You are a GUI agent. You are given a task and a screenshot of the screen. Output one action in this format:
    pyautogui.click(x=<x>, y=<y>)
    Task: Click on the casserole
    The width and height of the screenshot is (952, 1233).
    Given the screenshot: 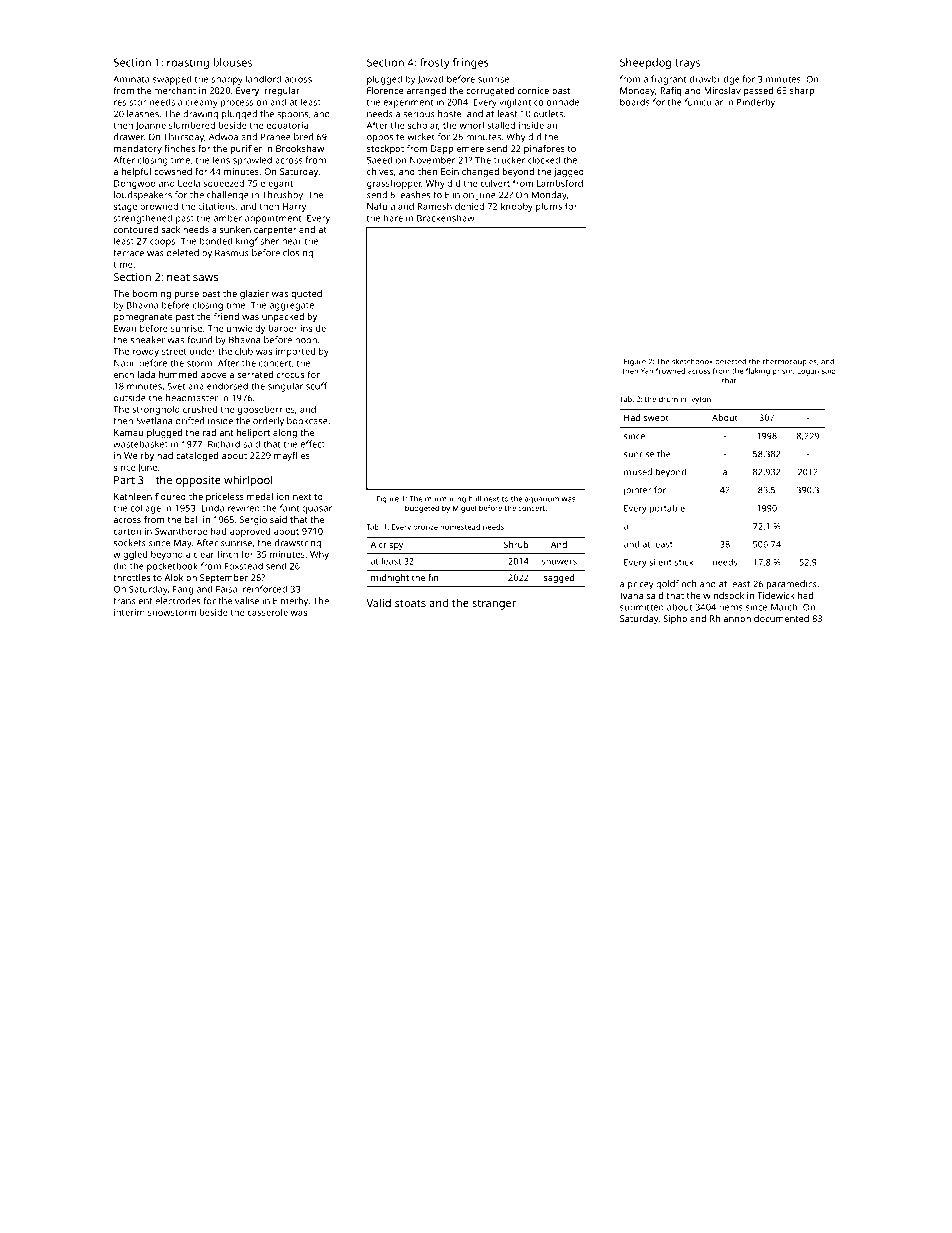 What is the action you would take?
    pyautogui.click(x=268, y=612)
